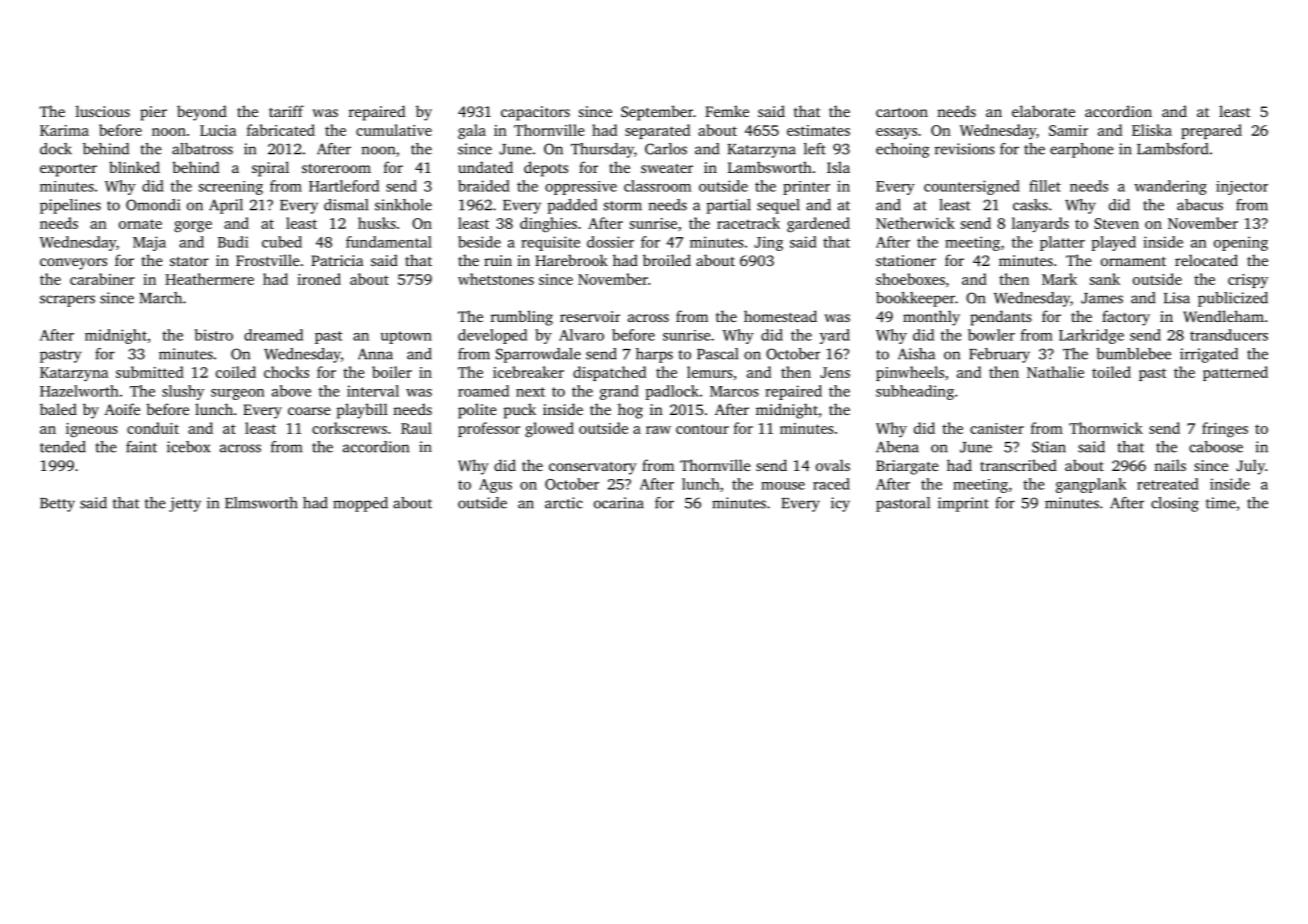 This image has width=1308, height=924. What do you see at coordinates (1126, 318) in the image?
I see `factory` at bounding box center [1126, 318].
